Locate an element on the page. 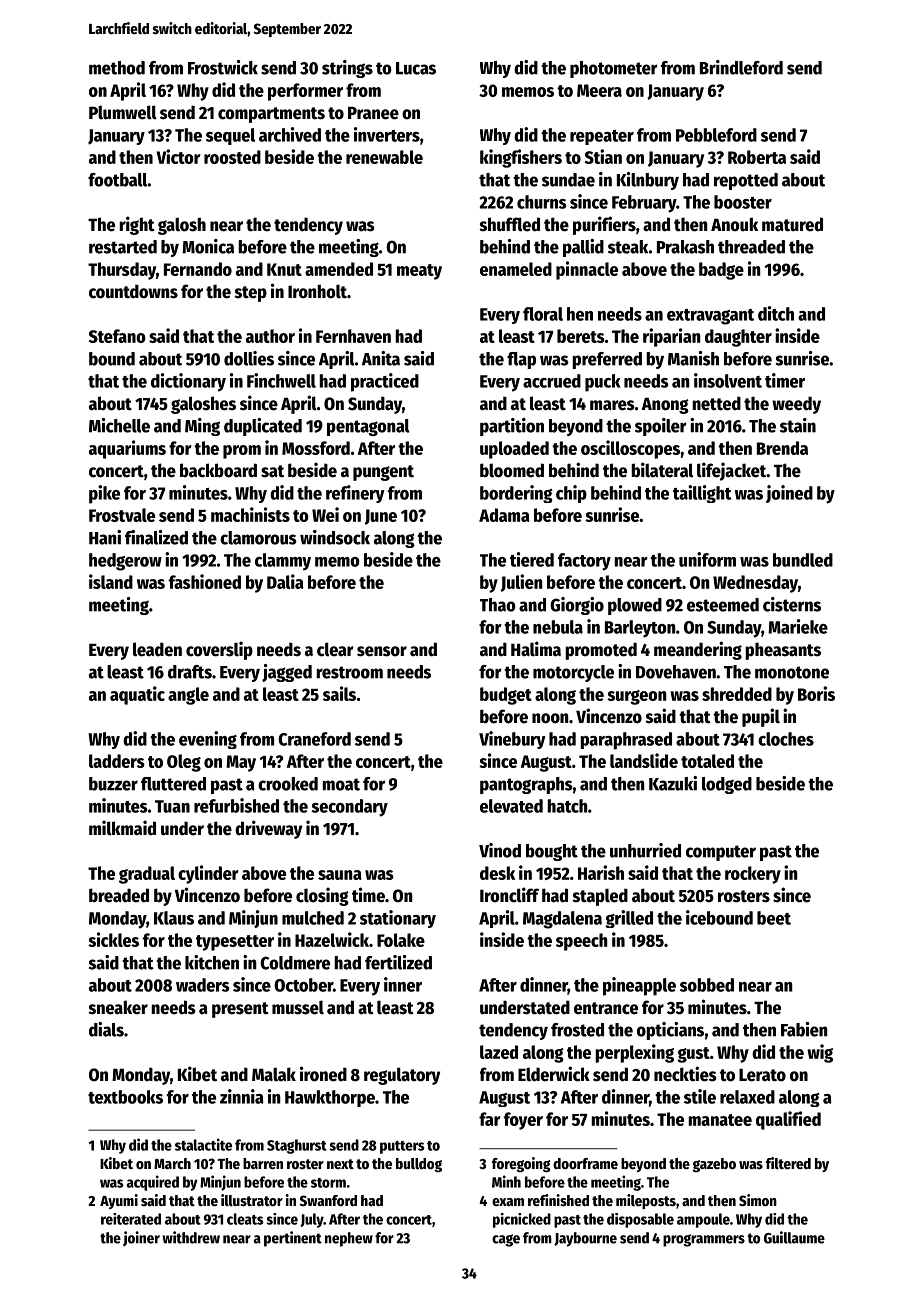 This document has width=924, height=1314. neckties is located at coordinates (685, 1074).
